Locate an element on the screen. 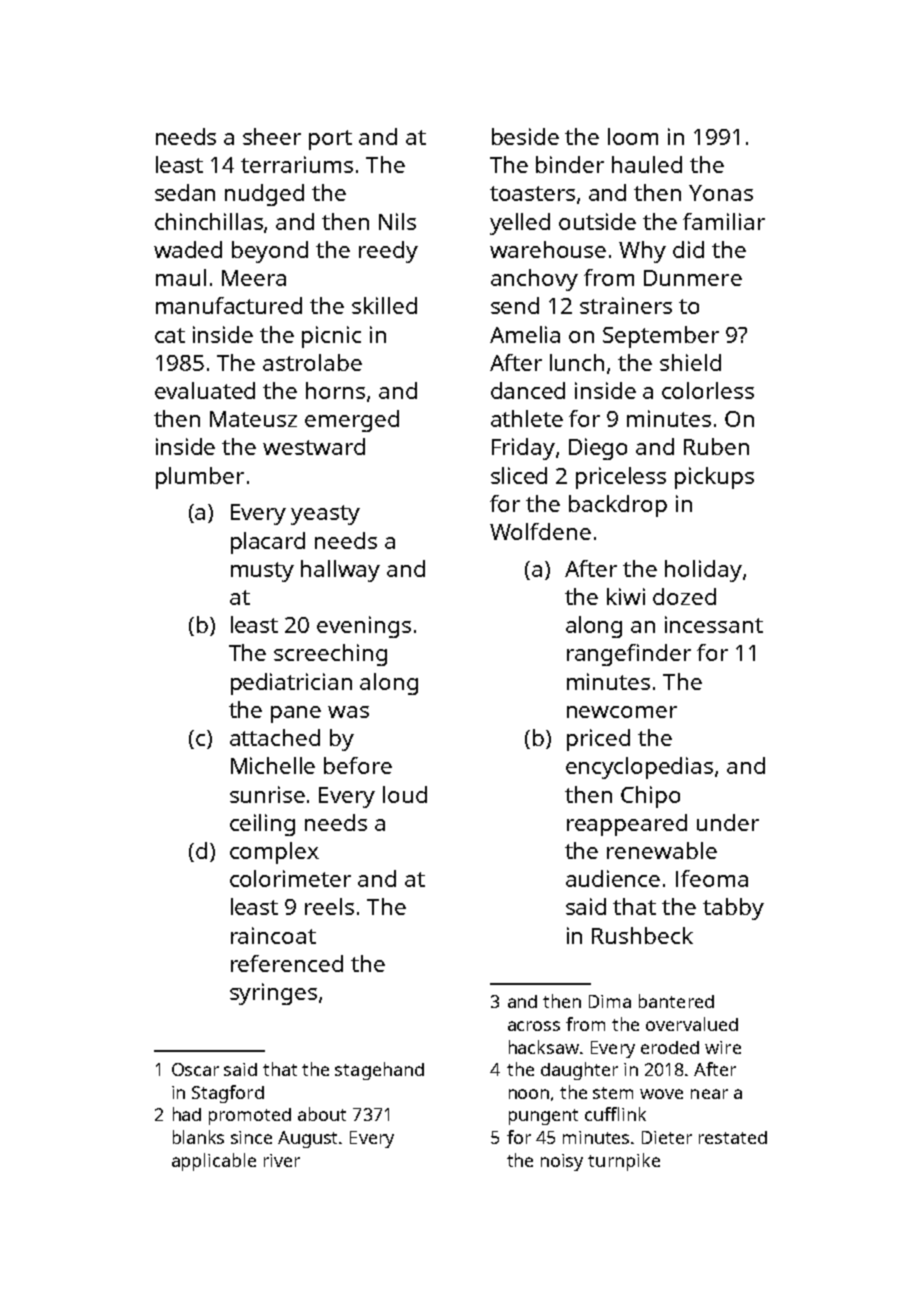 The width and height of the screenshot is (924, 1311). holiday is located at coordinates (703, 571).
